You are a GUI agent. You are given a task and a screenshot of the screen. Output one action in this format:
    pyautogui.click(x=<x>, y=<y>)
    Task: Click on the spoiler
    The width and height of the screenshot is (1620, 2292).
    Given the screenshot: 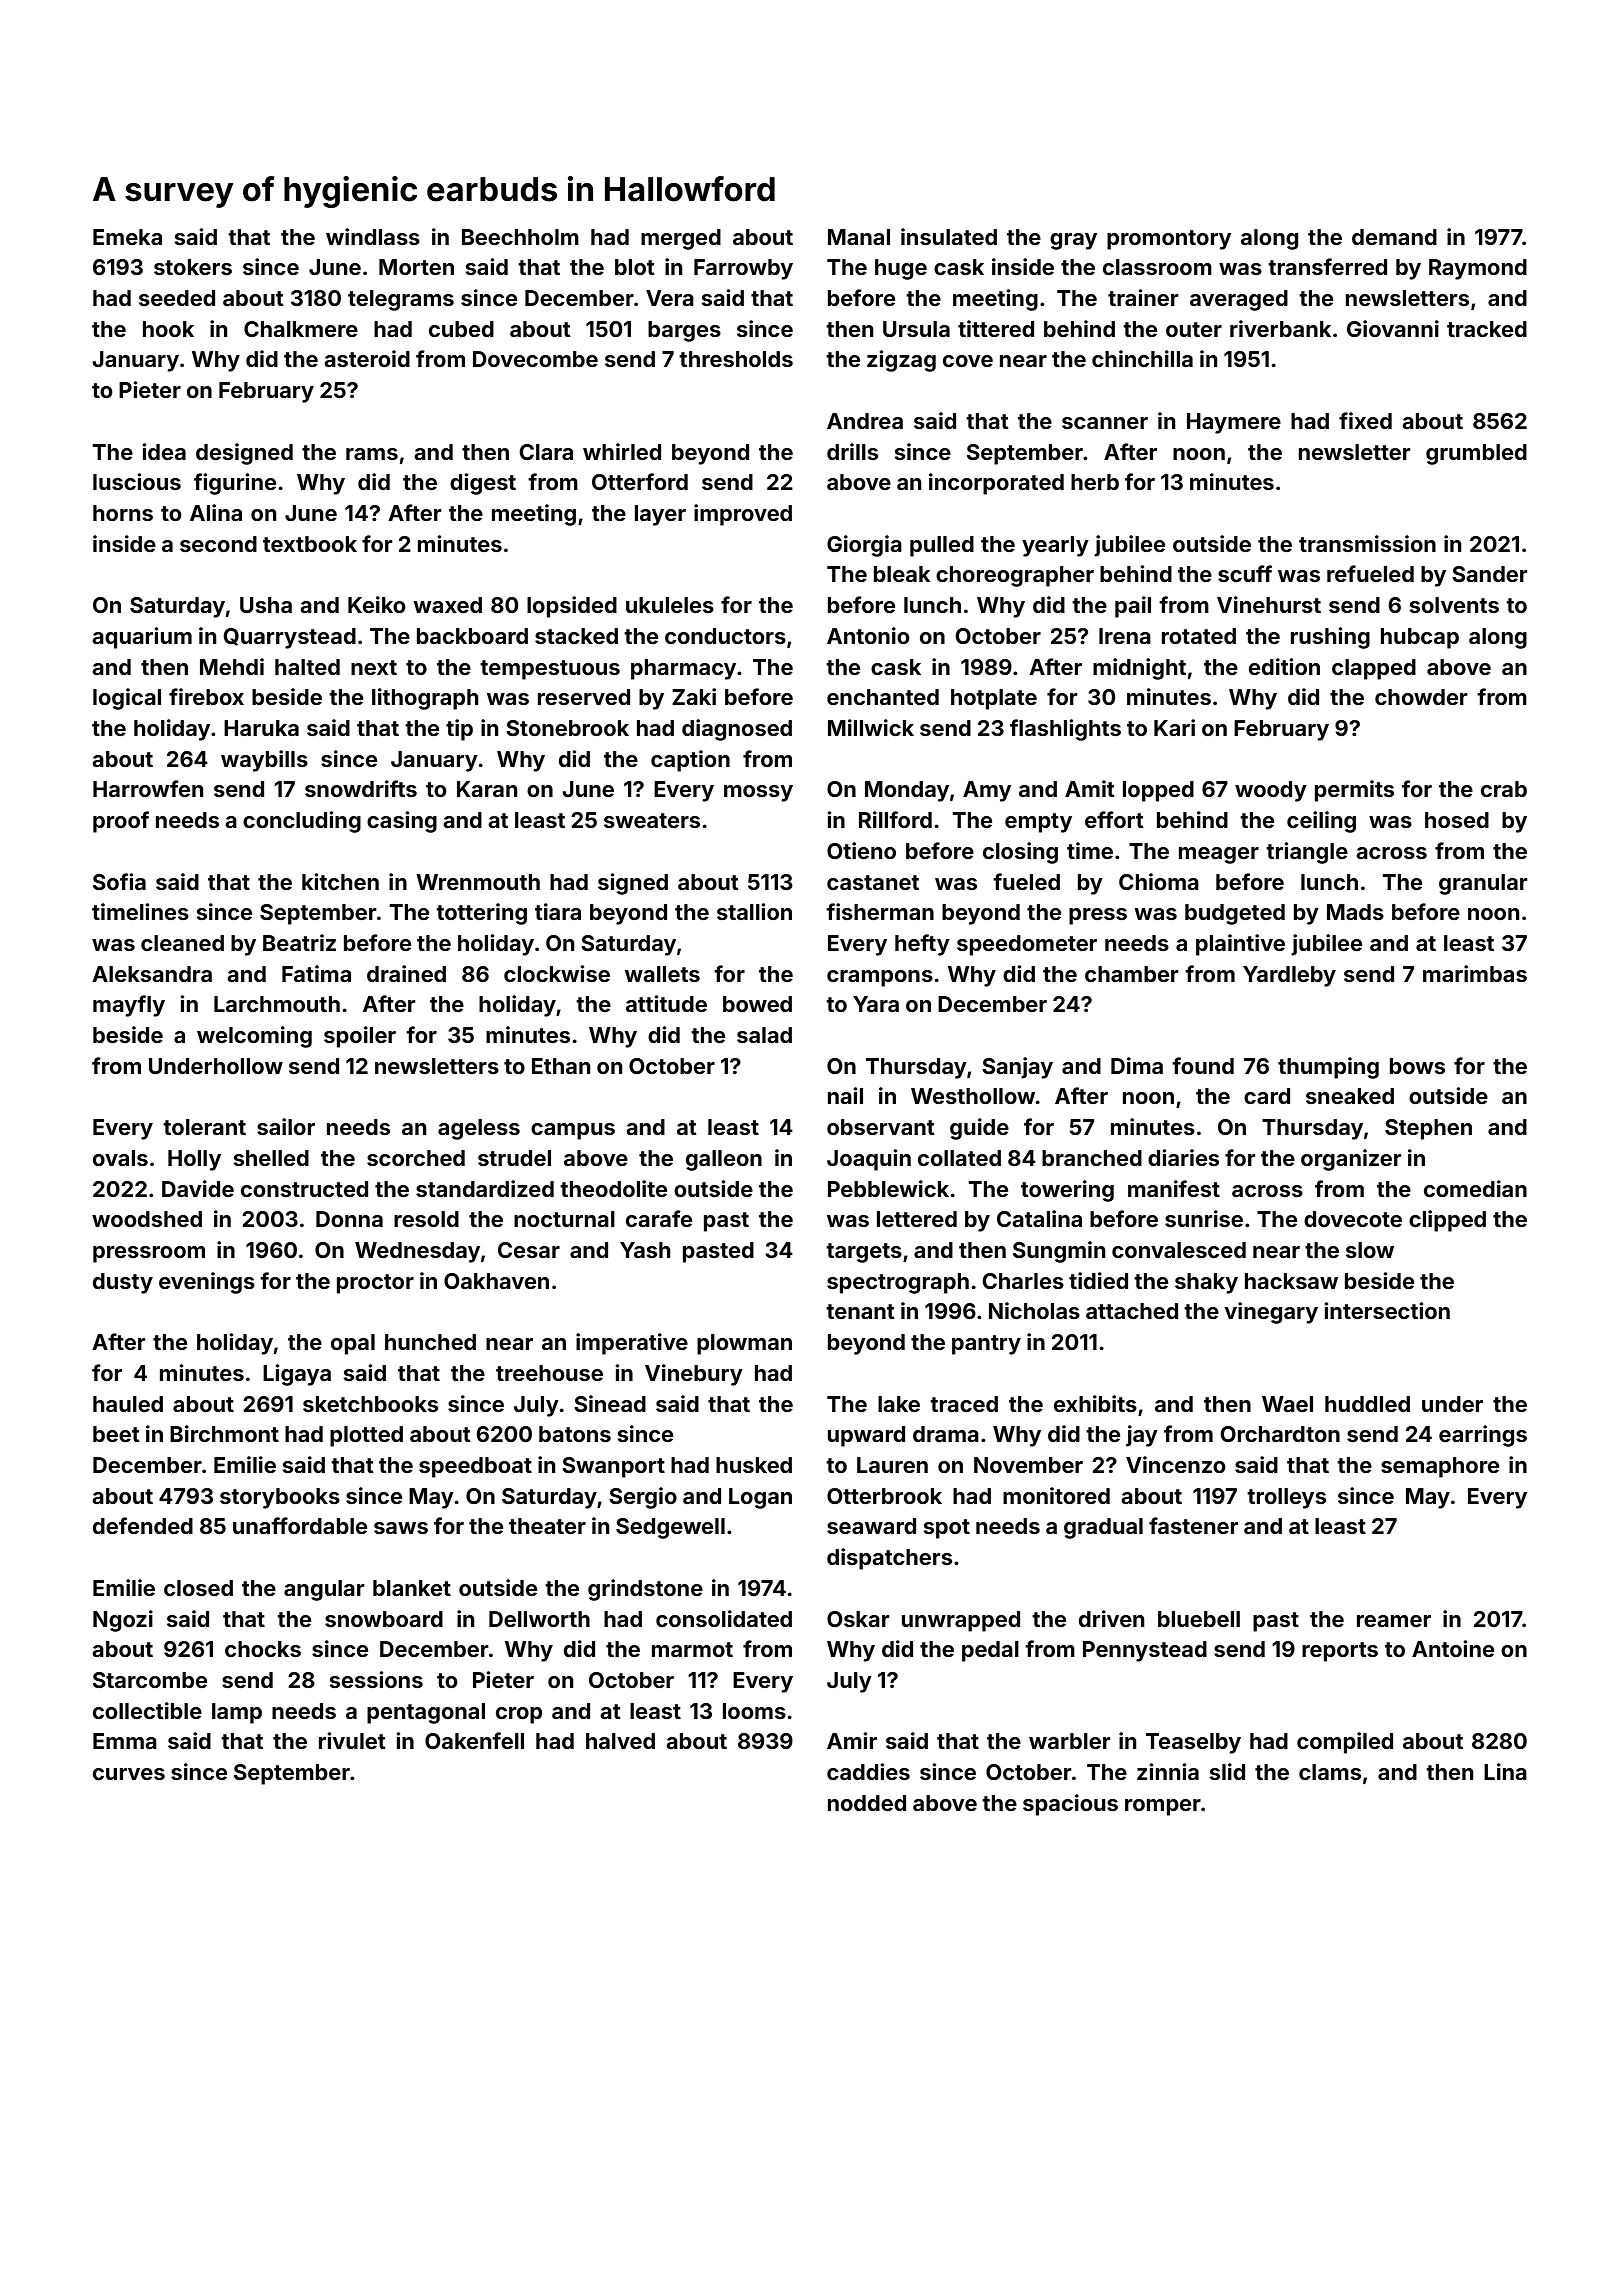 What is the action you would take?
    pyautogui.click(x=360, y=1037)
